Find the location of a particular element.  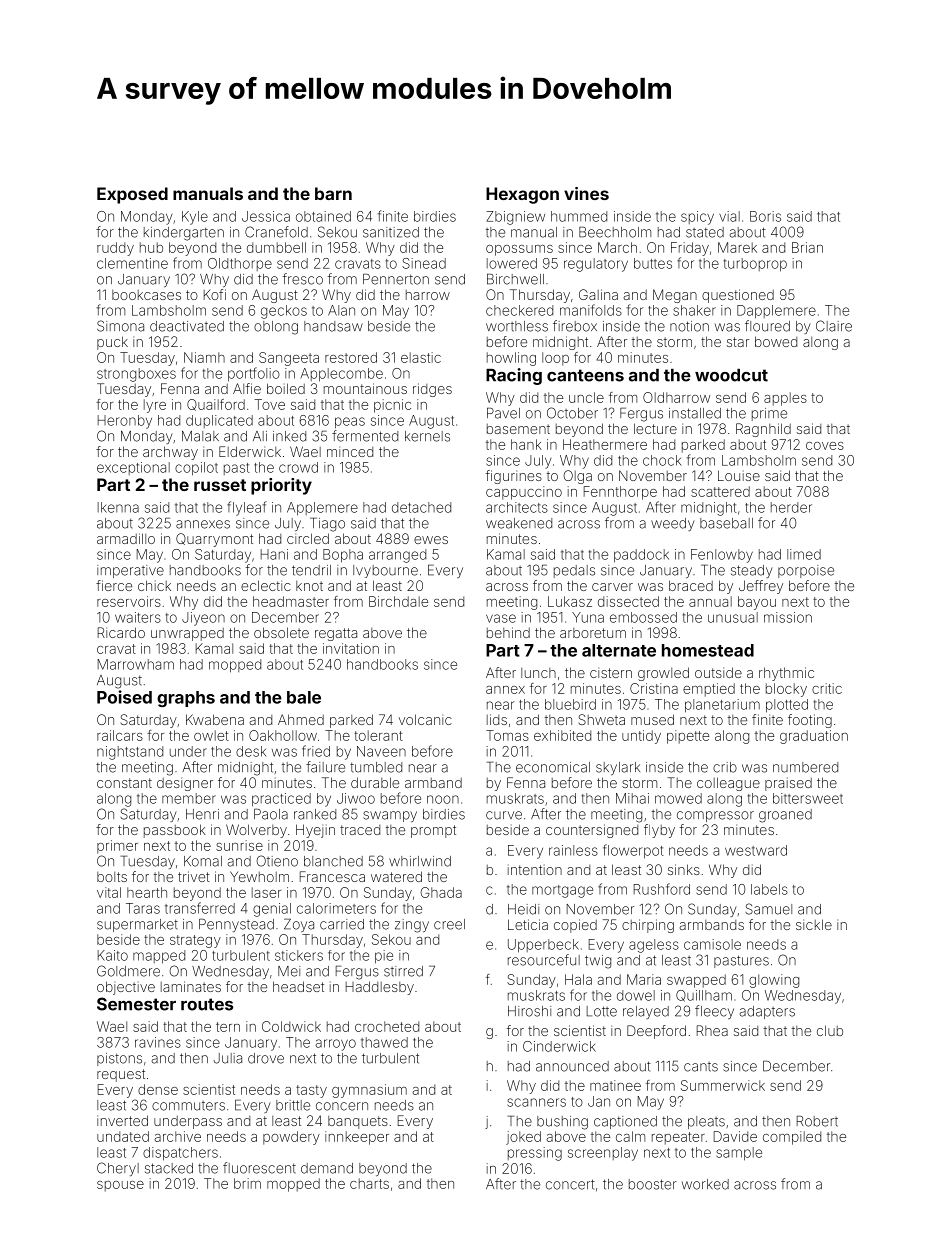

sickle is located at coordinates (814, 924).
